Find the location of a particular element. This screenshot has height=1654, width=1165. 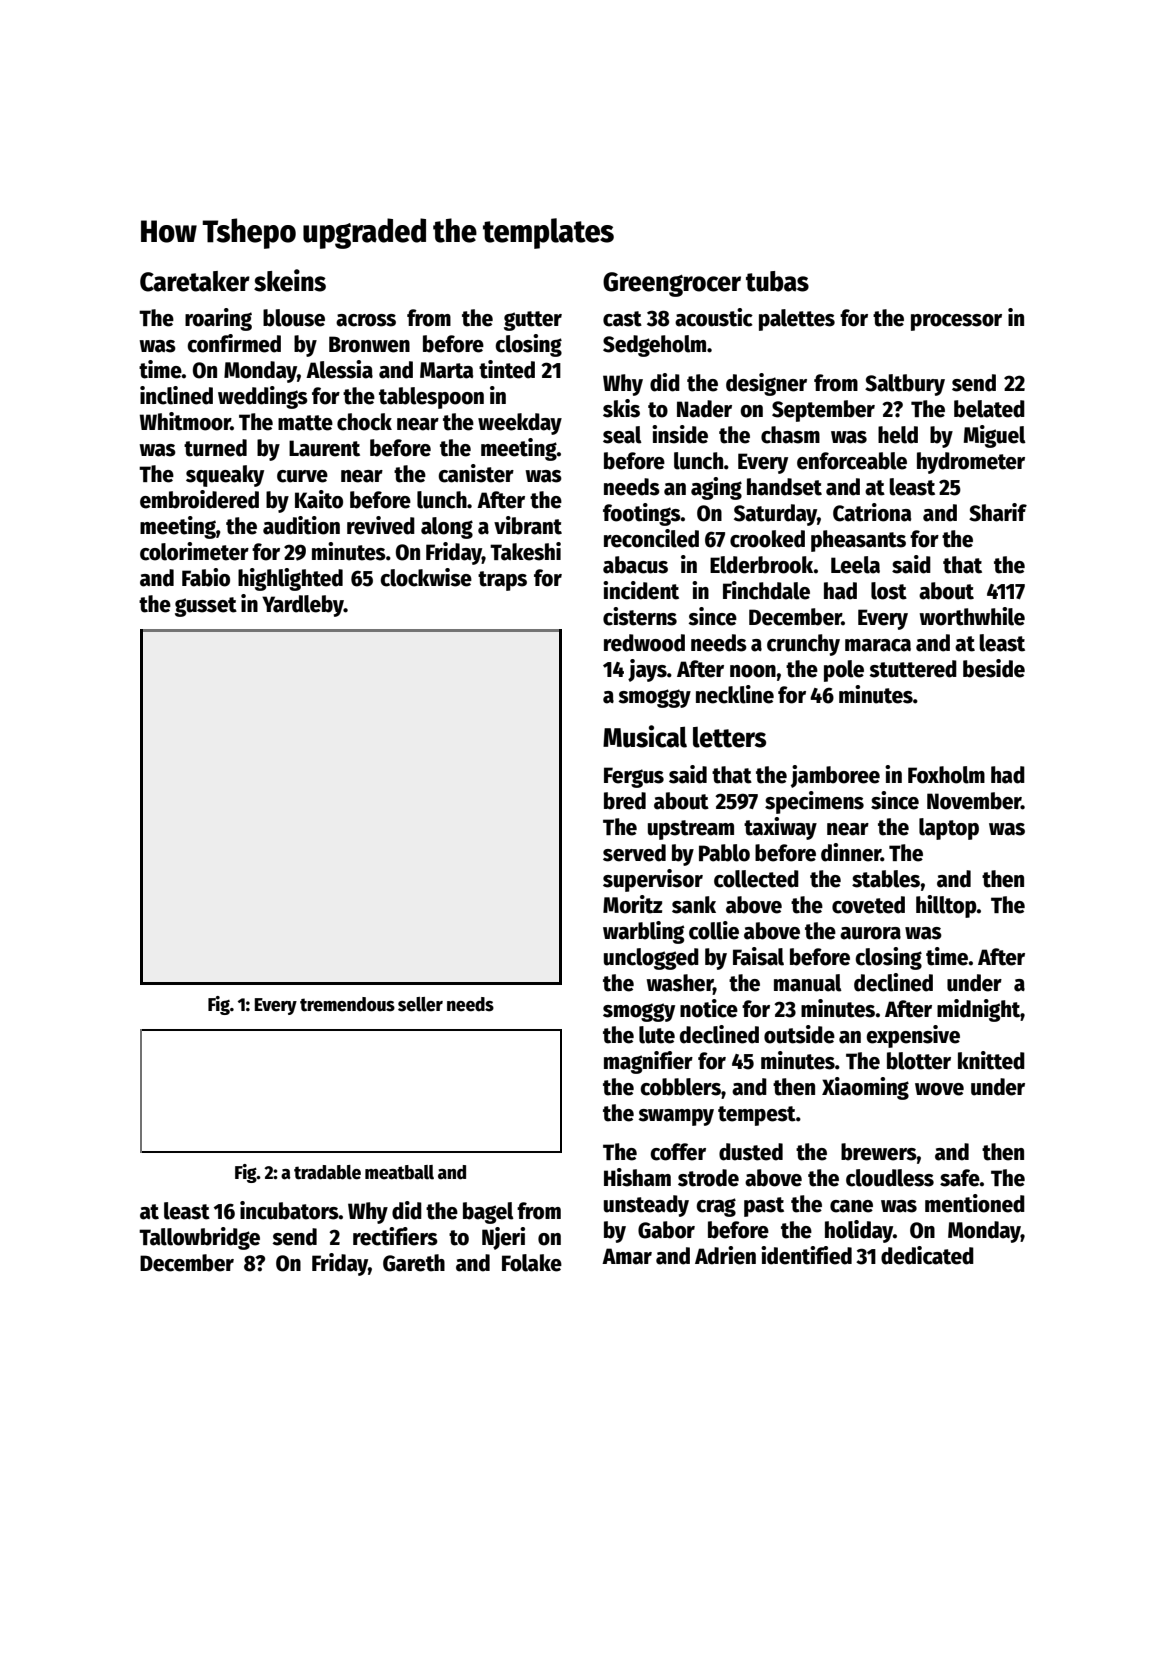

Adrien is located at coordinates (725, 1255).
